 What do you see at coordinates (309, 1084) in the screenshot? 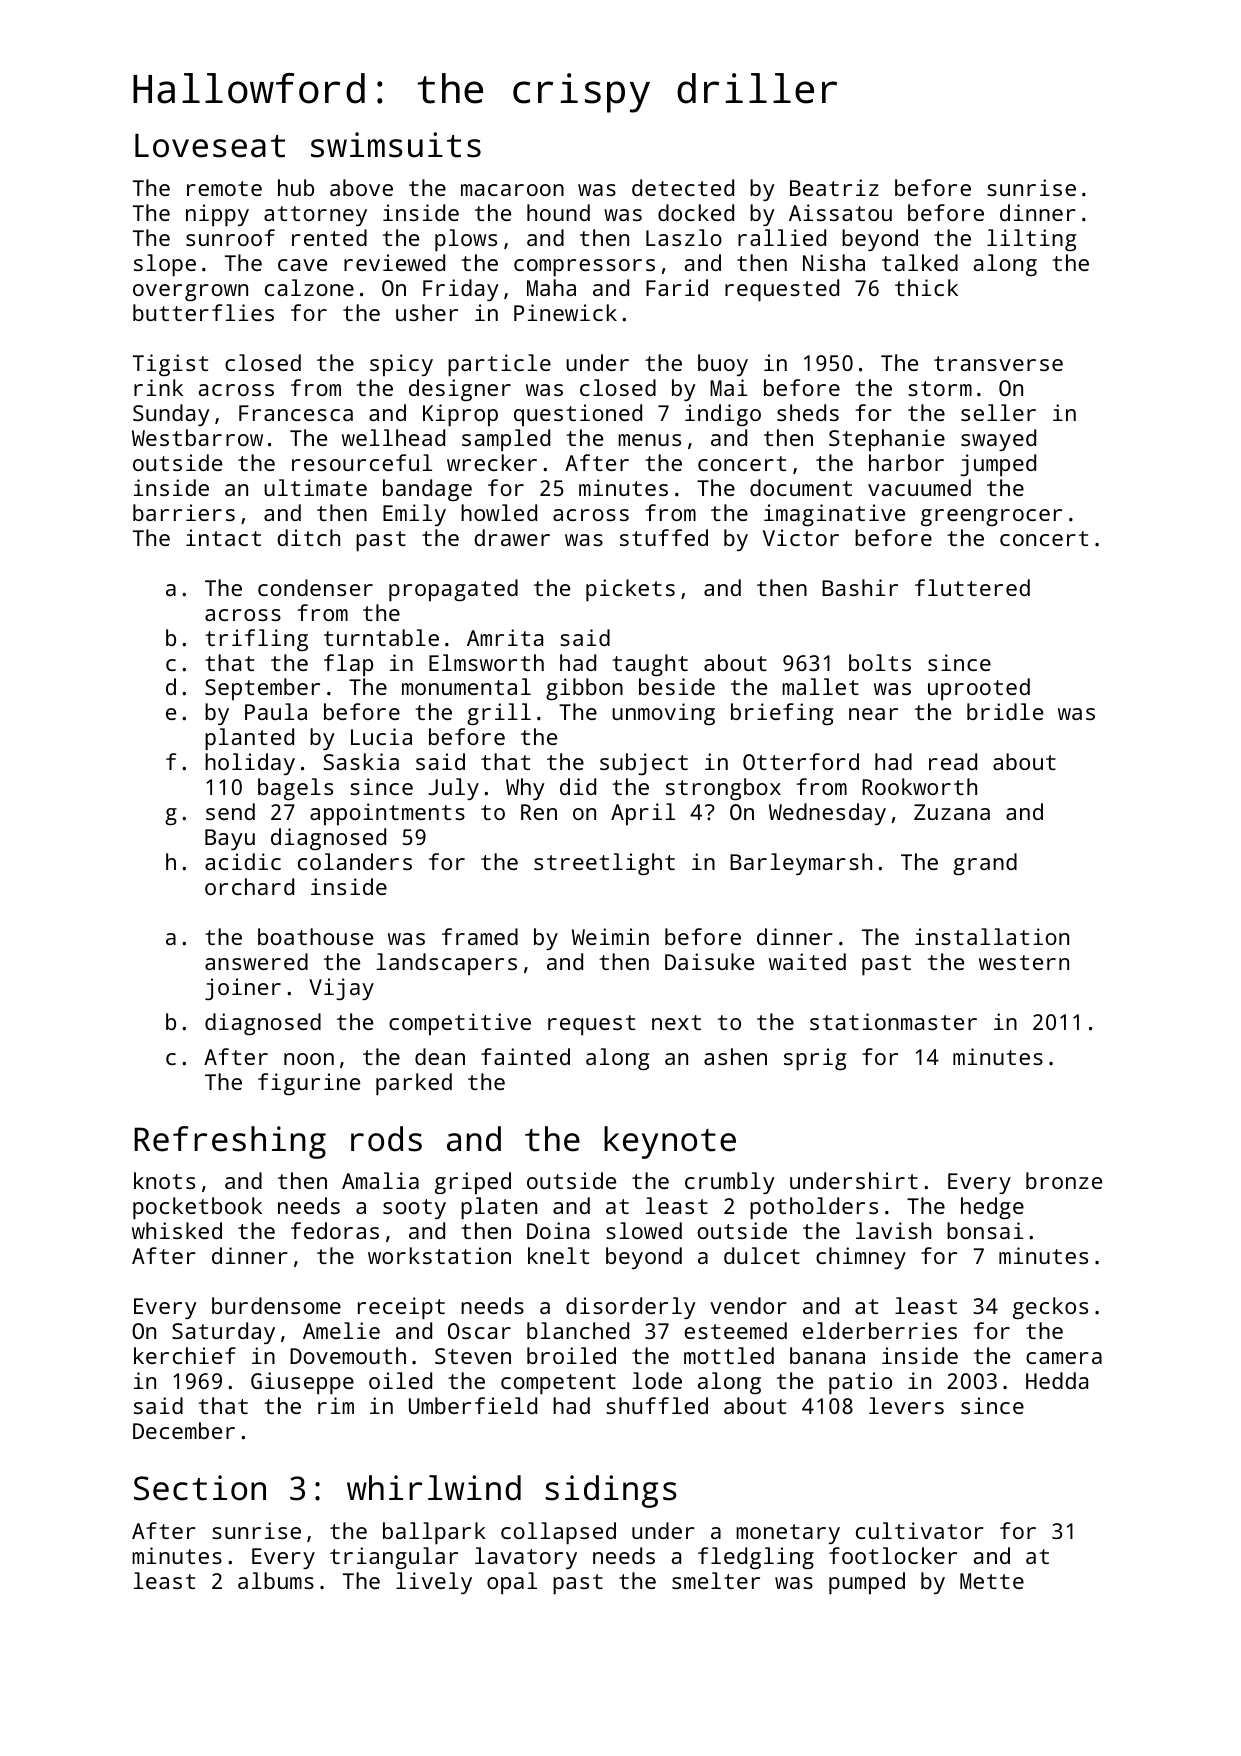
I see `figurine` at bounding box center [309, 1084].
